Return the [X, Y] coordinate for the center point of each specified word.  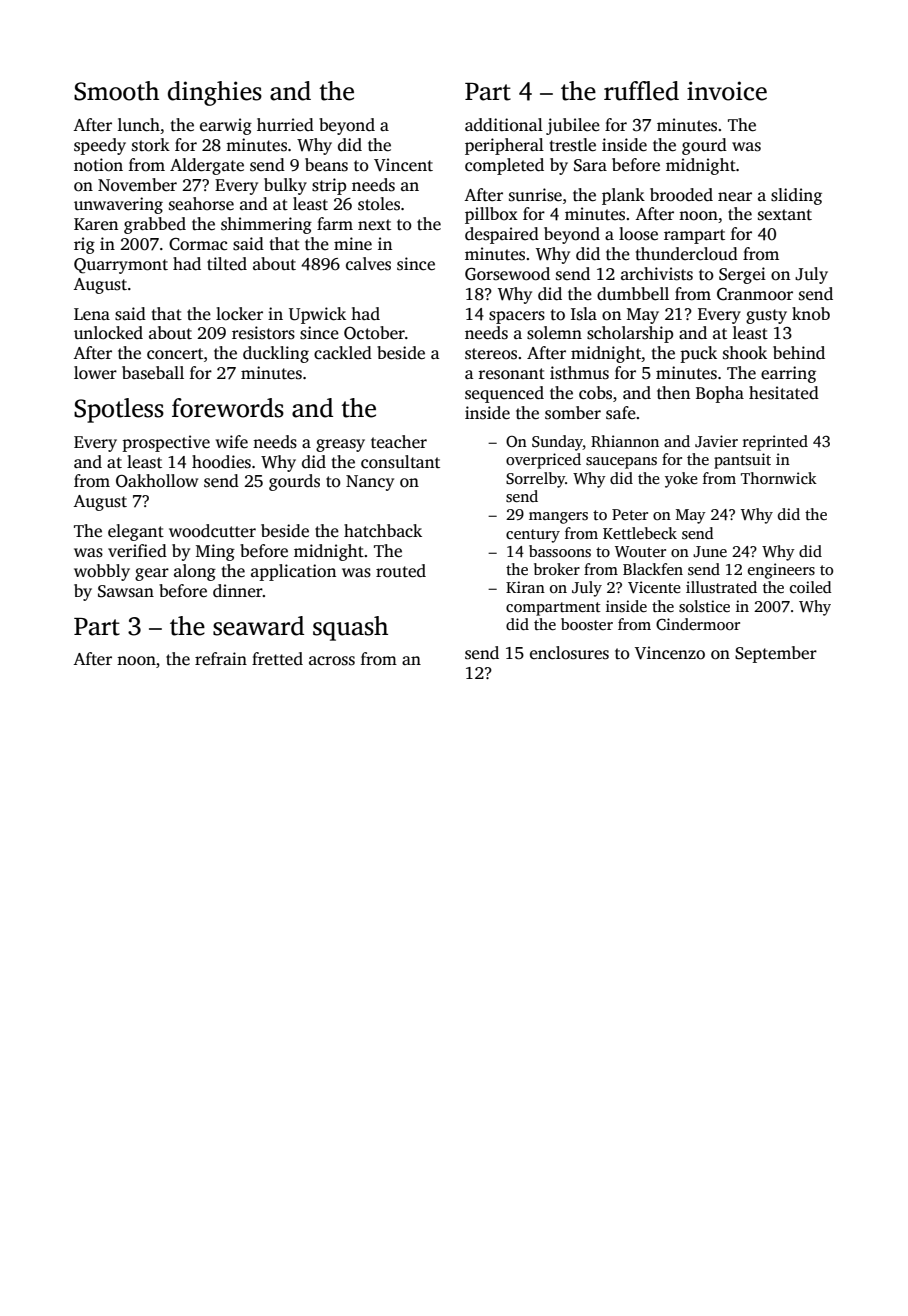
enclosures [569, 653]
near [735, 197]
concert [175, 354]
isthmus [579, 373]
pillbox [491, 215]
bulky [285, 186]
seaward [258, 626]
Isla [584, 314]
